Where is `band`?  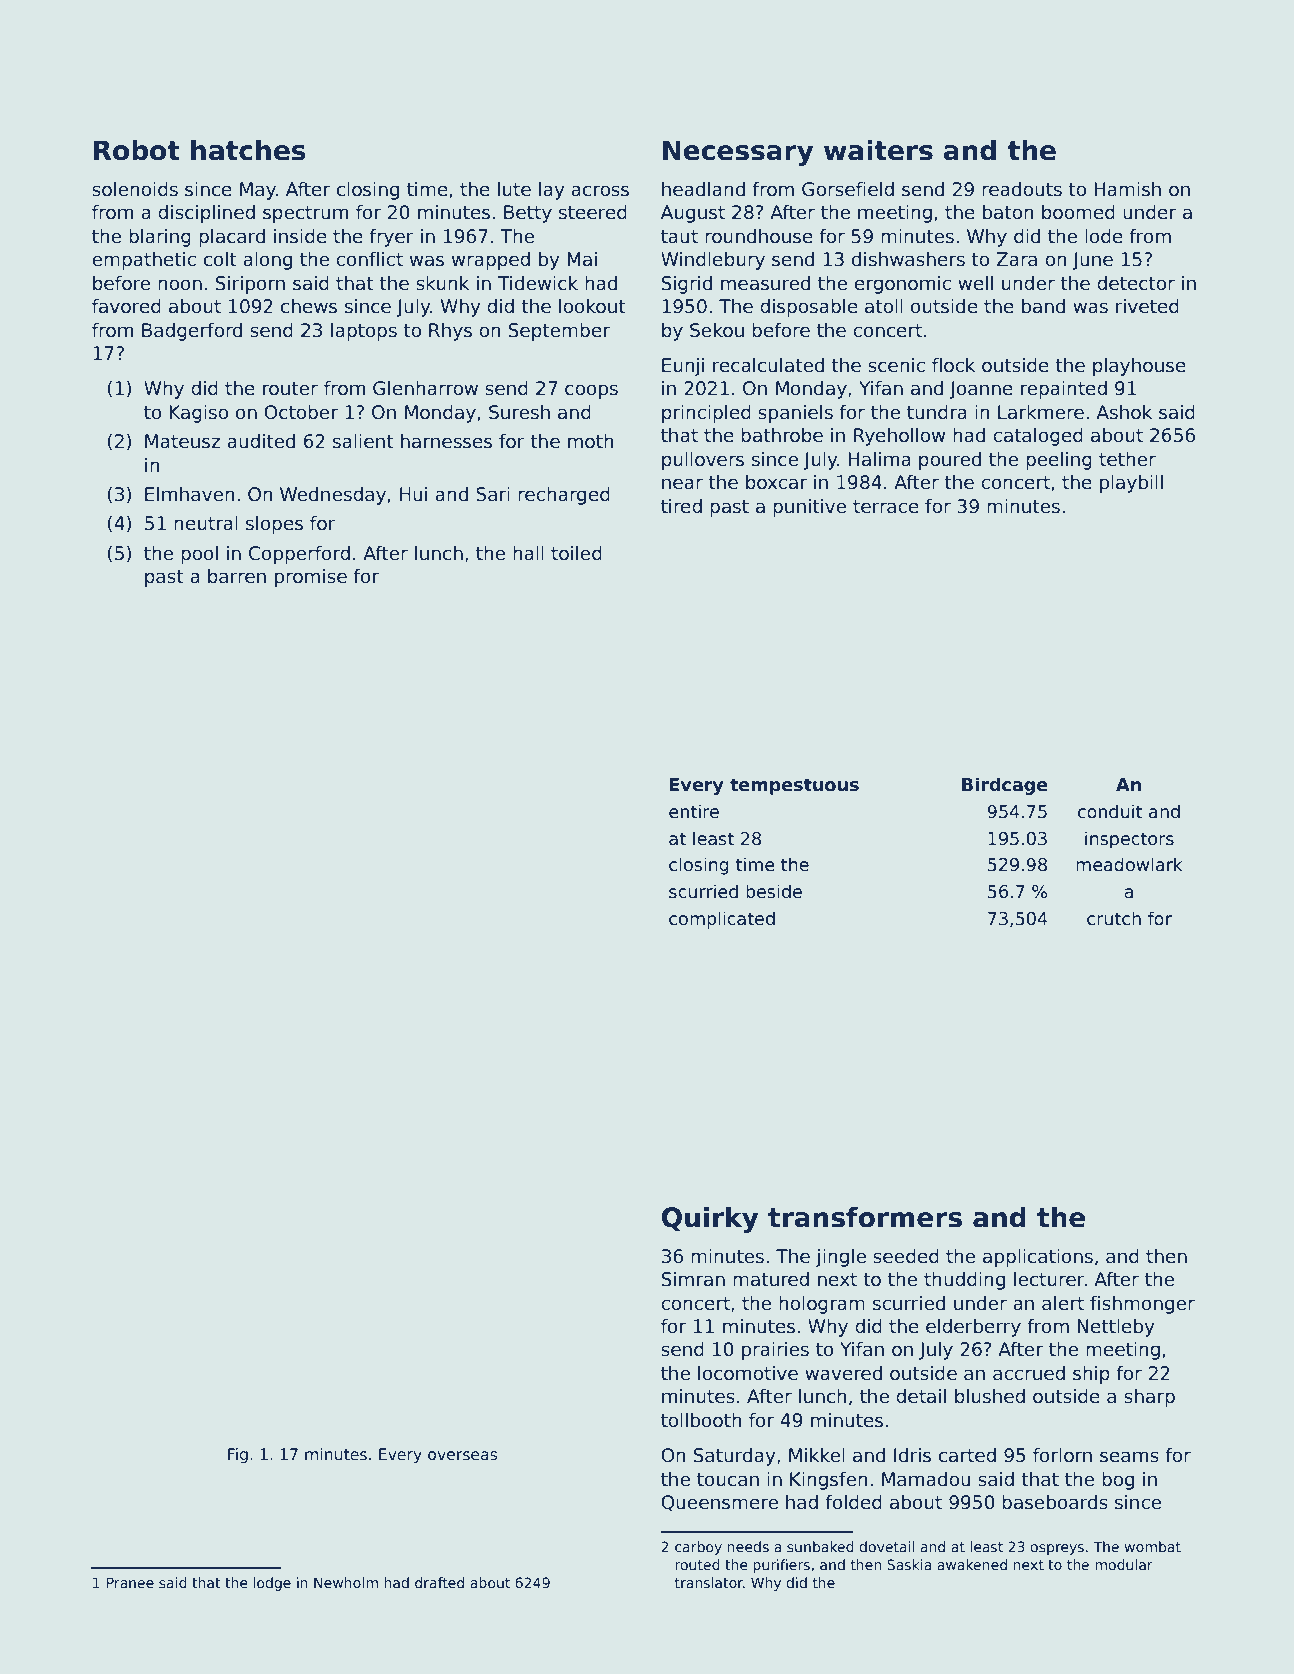
band is located at coordinates (1043, 306).
